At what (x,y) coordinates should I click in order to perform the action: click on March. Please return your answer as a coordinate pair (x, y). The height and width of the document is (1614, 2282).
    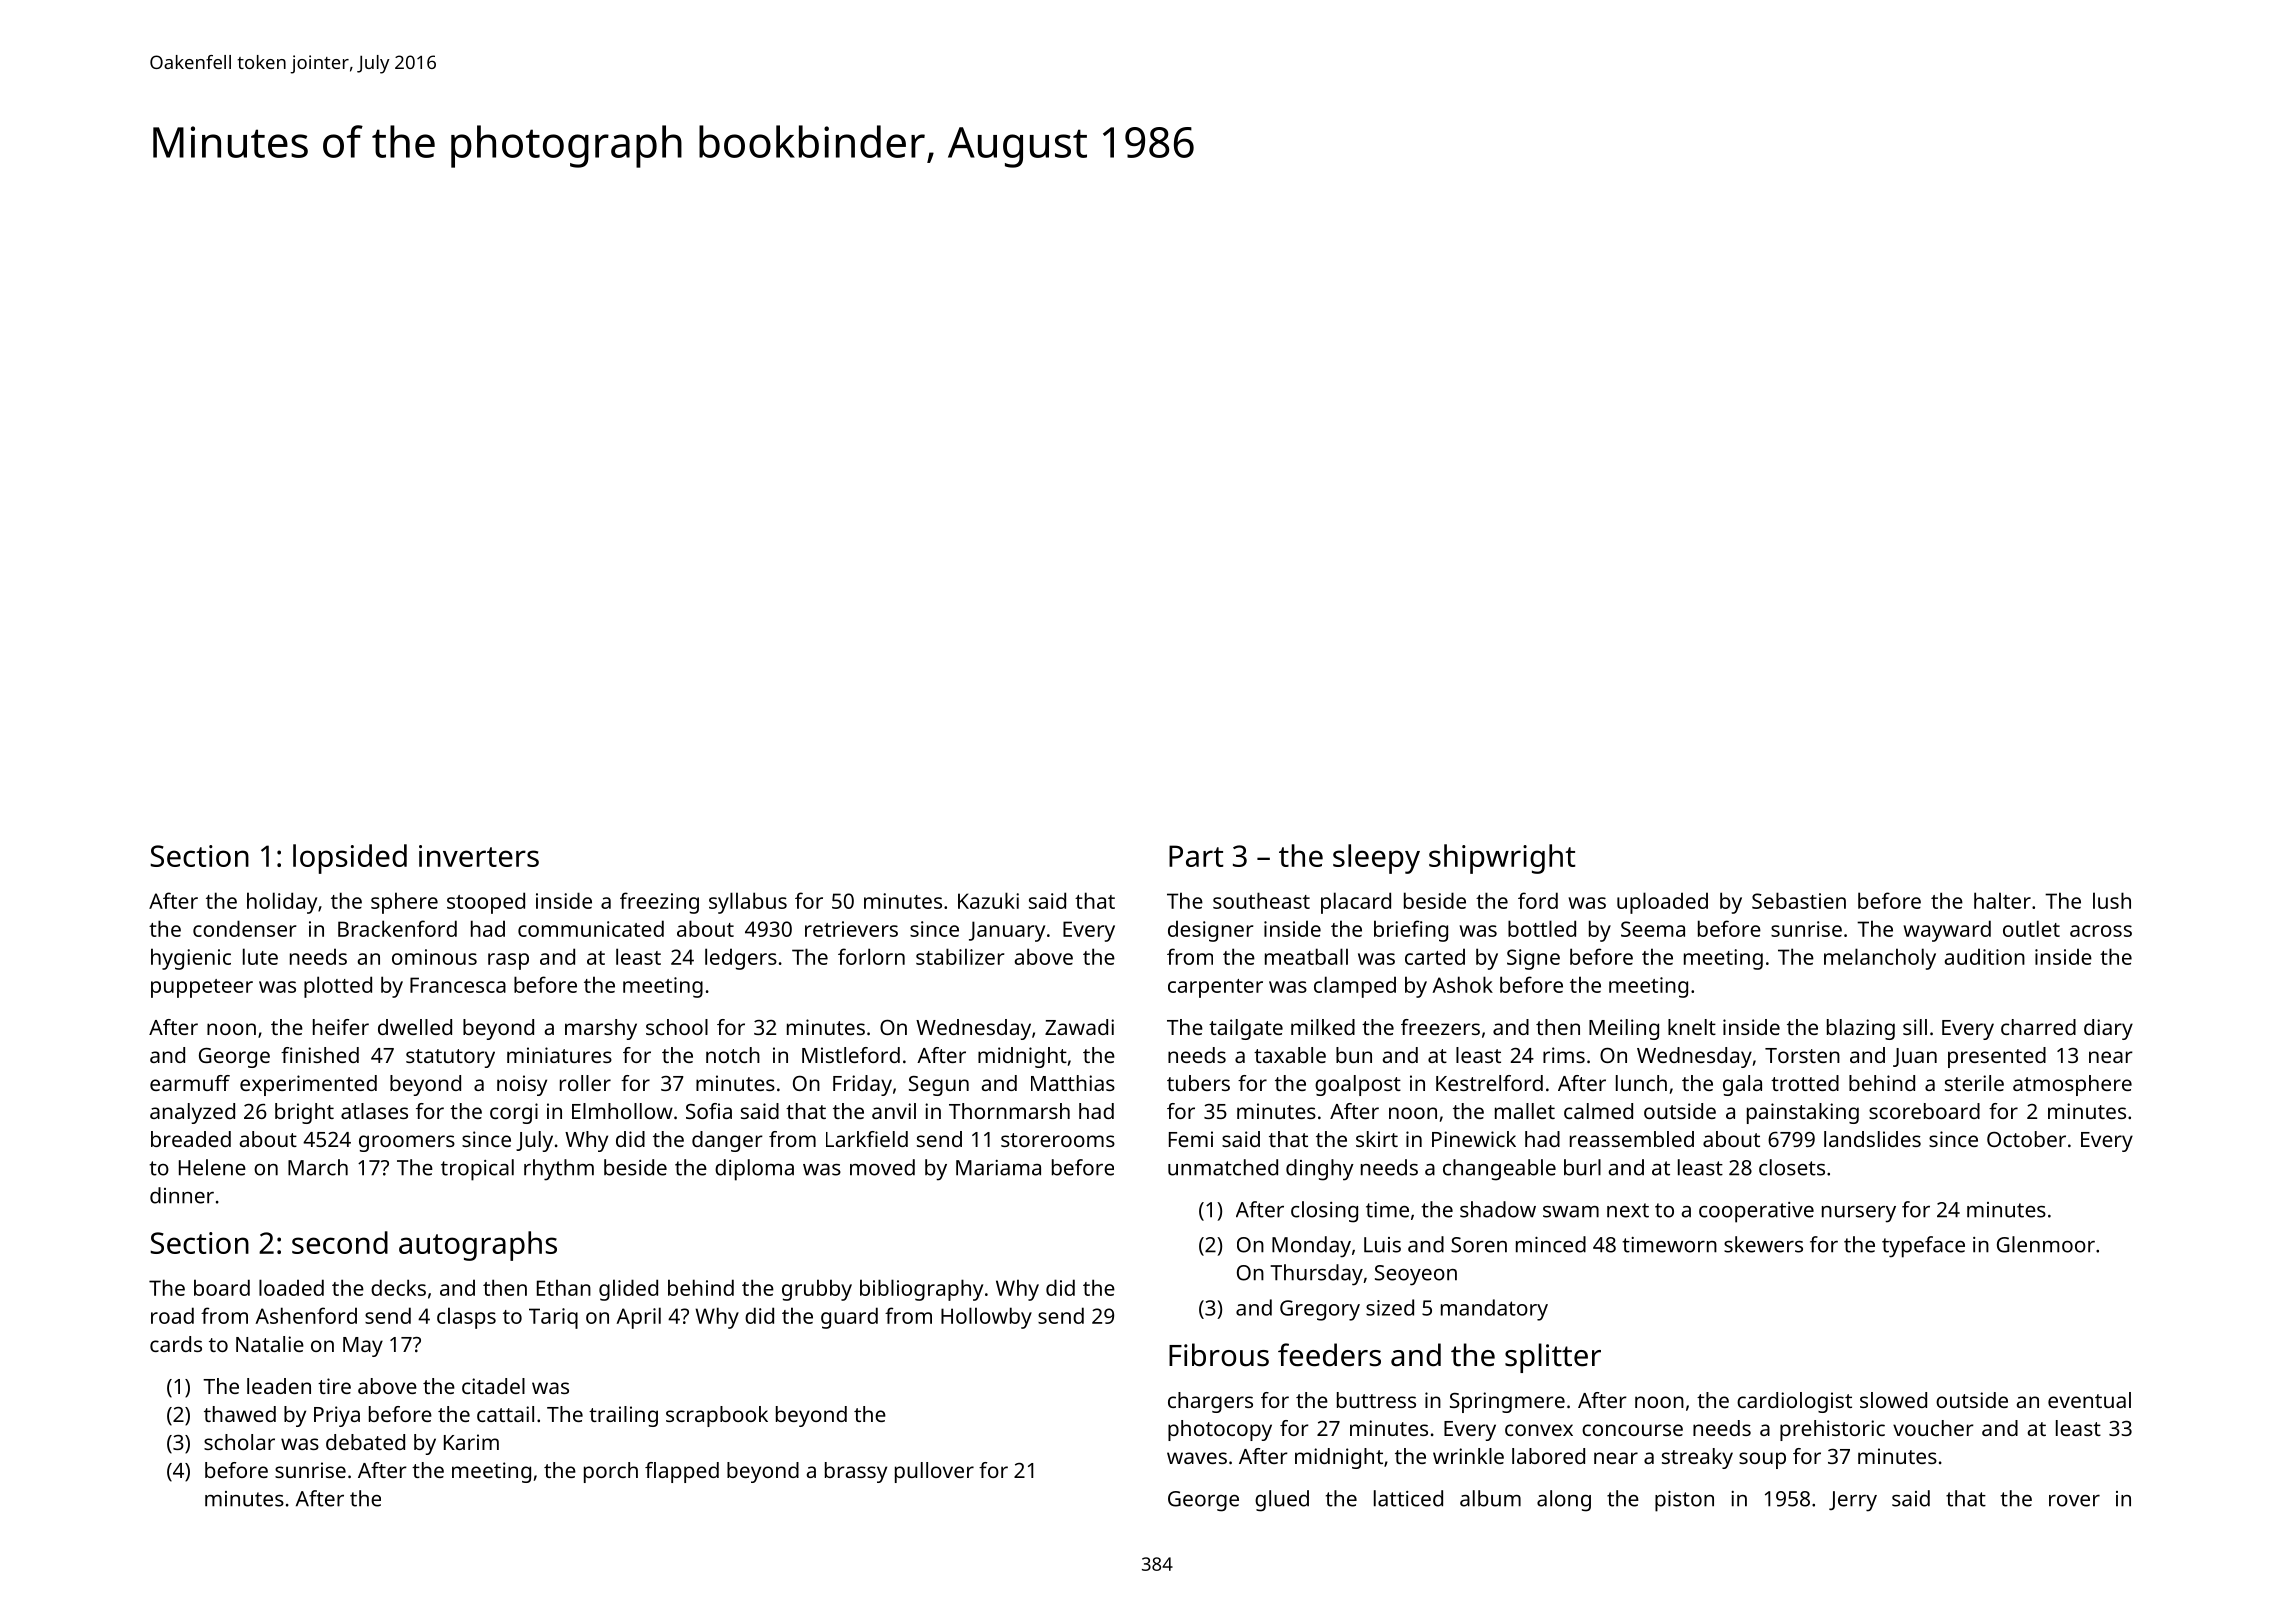
    Looking at the image, I should click on (318, 1167).
